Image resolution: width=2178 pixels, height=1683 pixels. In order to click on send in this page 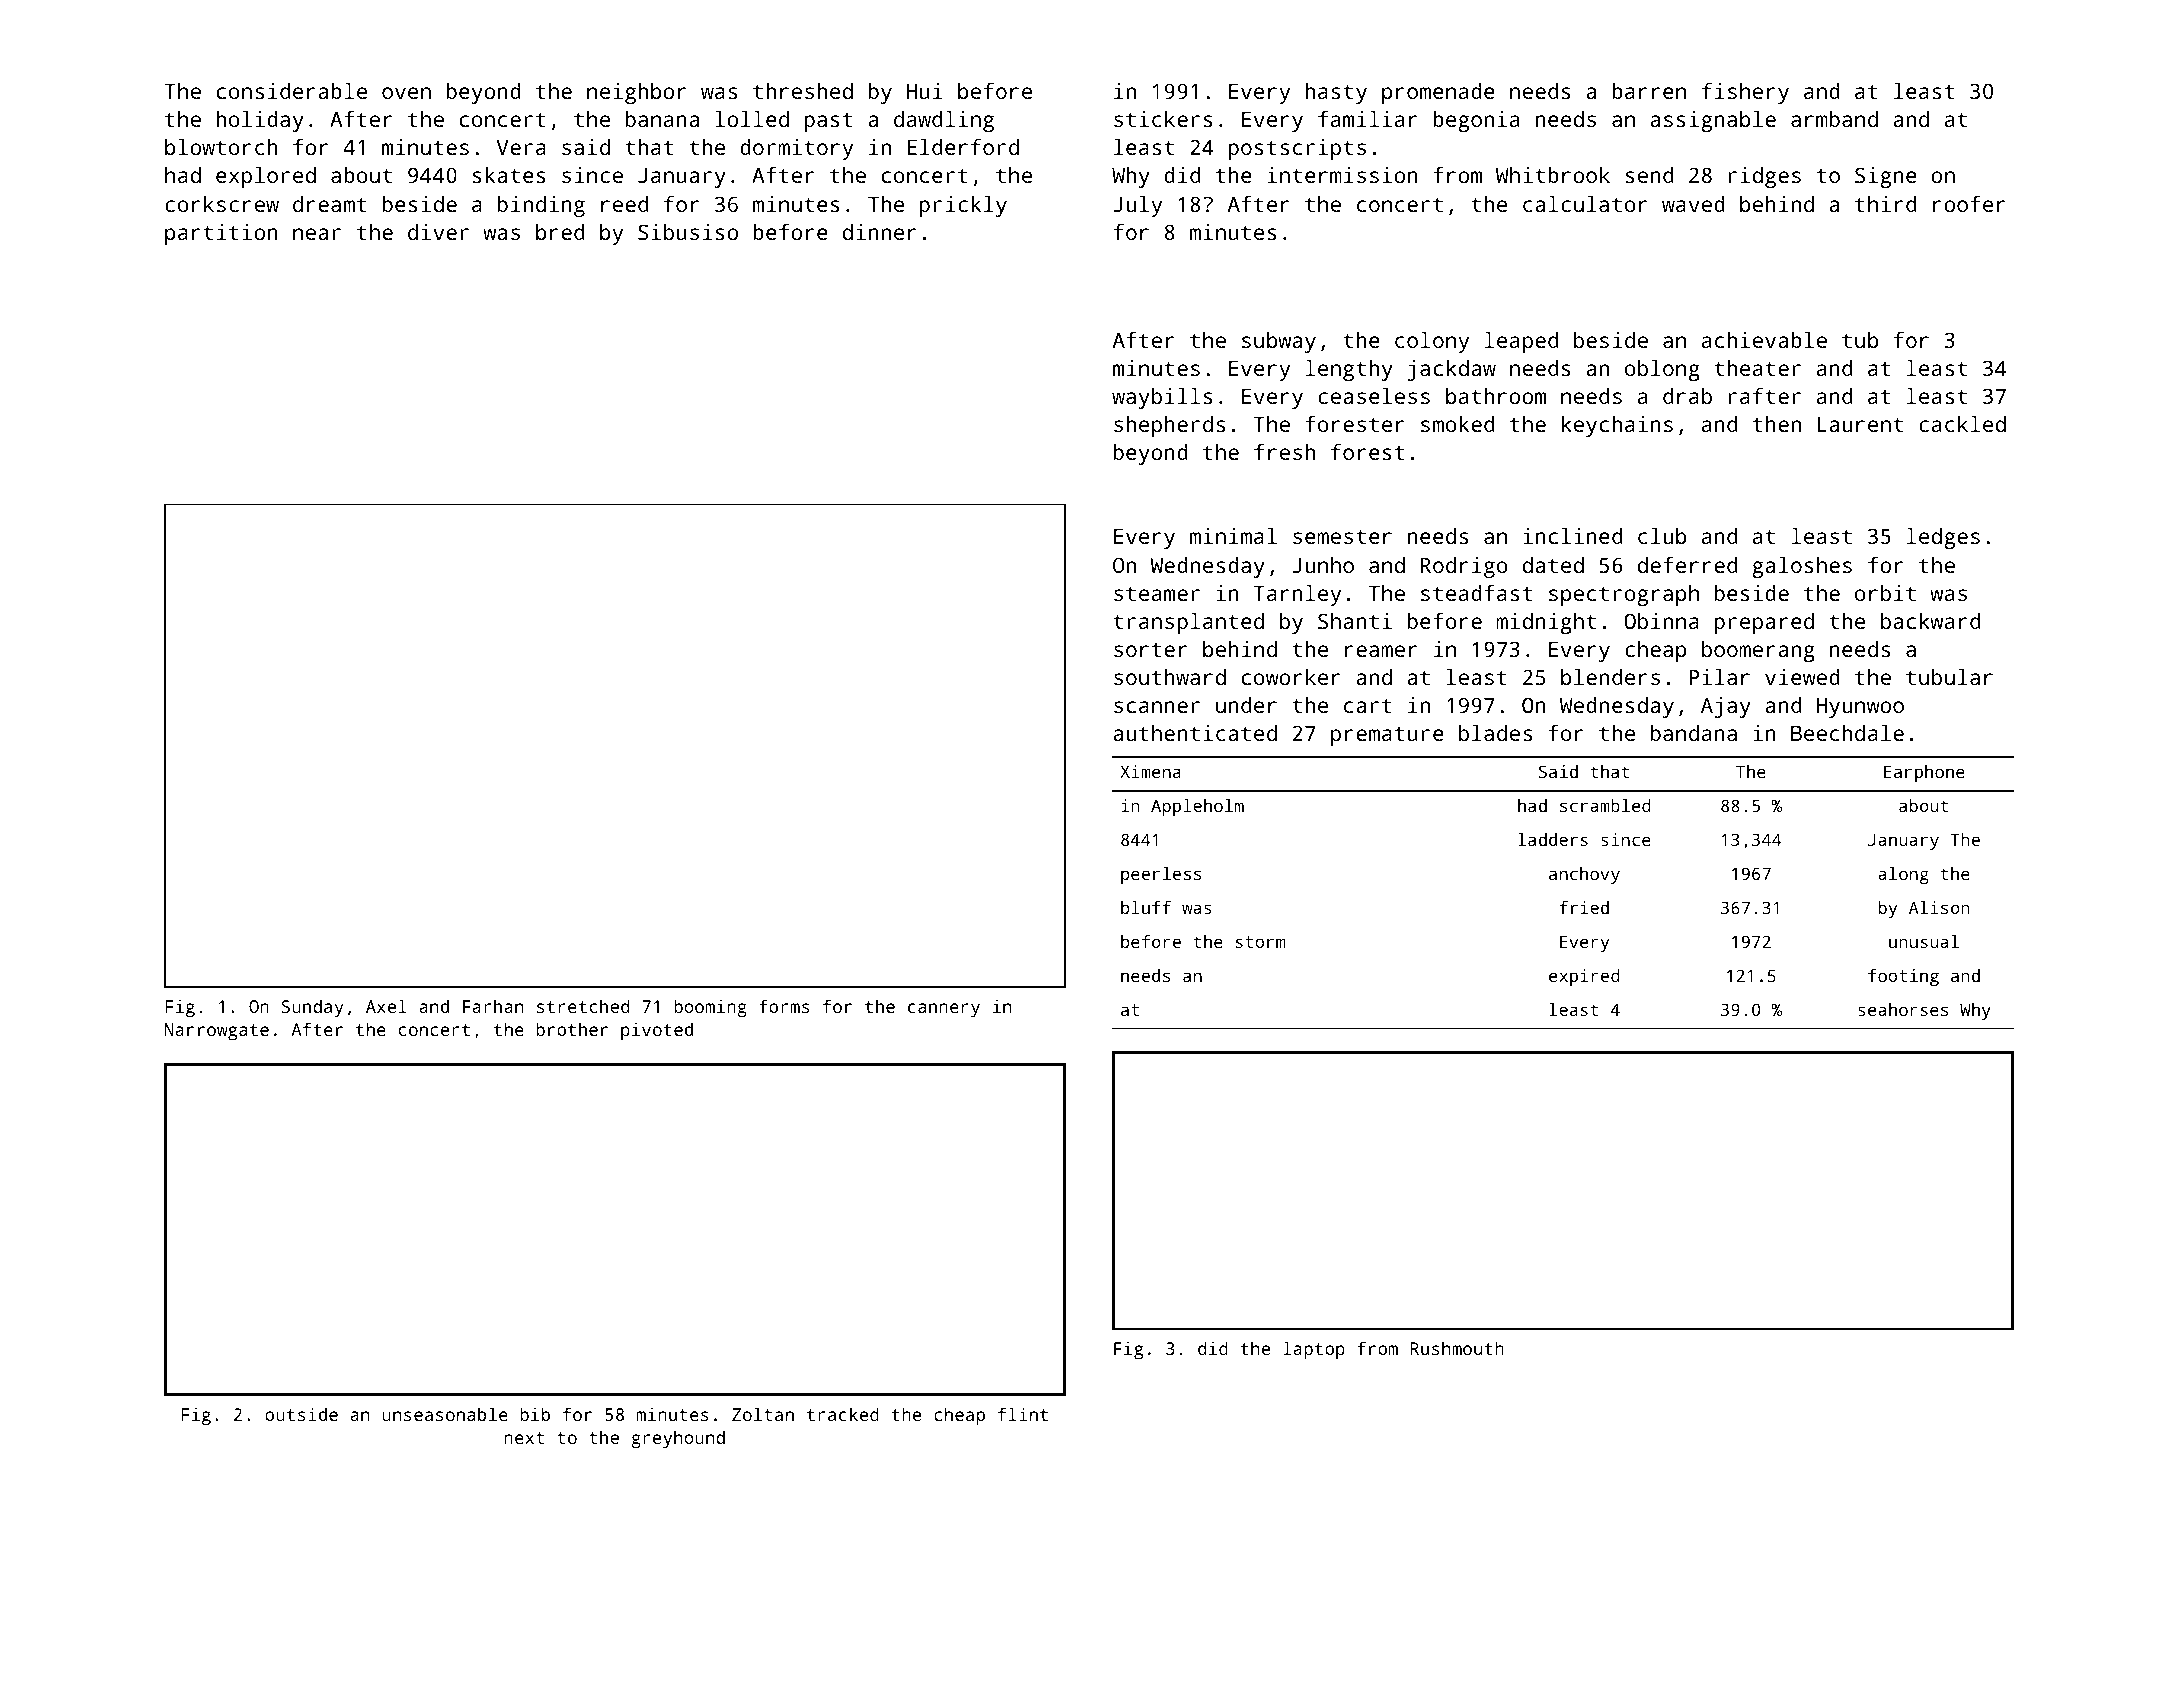, I will do `click(1649, 175)`.
